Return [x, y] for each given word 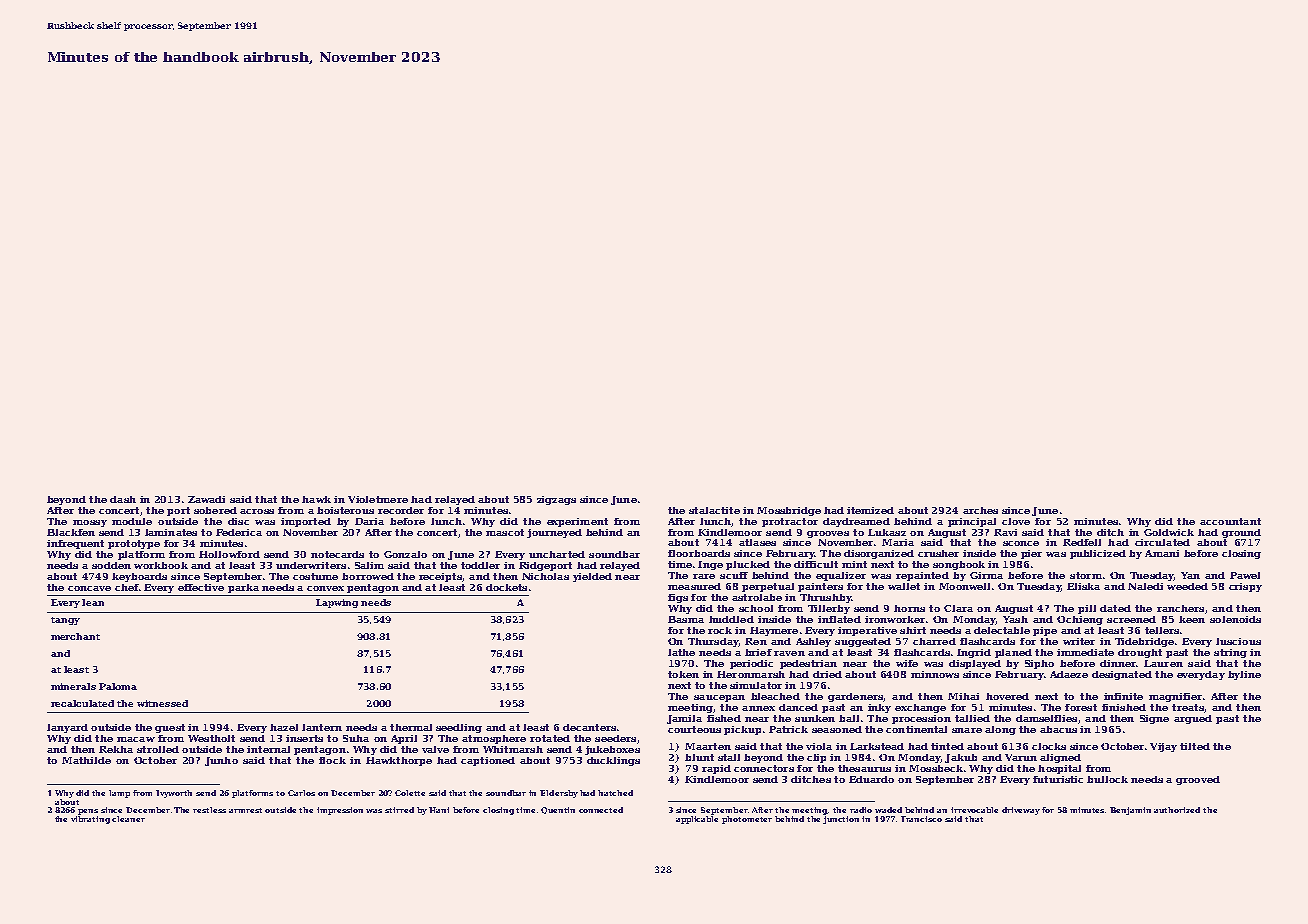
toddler [480, 565]
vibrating [90, 820]
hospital [1059, 769]
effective [201, 587]
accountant [1230, 521]
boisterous [345, 510]
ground [1241, 533]
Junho [221, 761]
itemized [870, 510]
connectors [764, 768]
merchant [75, 636]
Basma [686, 619]
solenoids [1235, 619]
